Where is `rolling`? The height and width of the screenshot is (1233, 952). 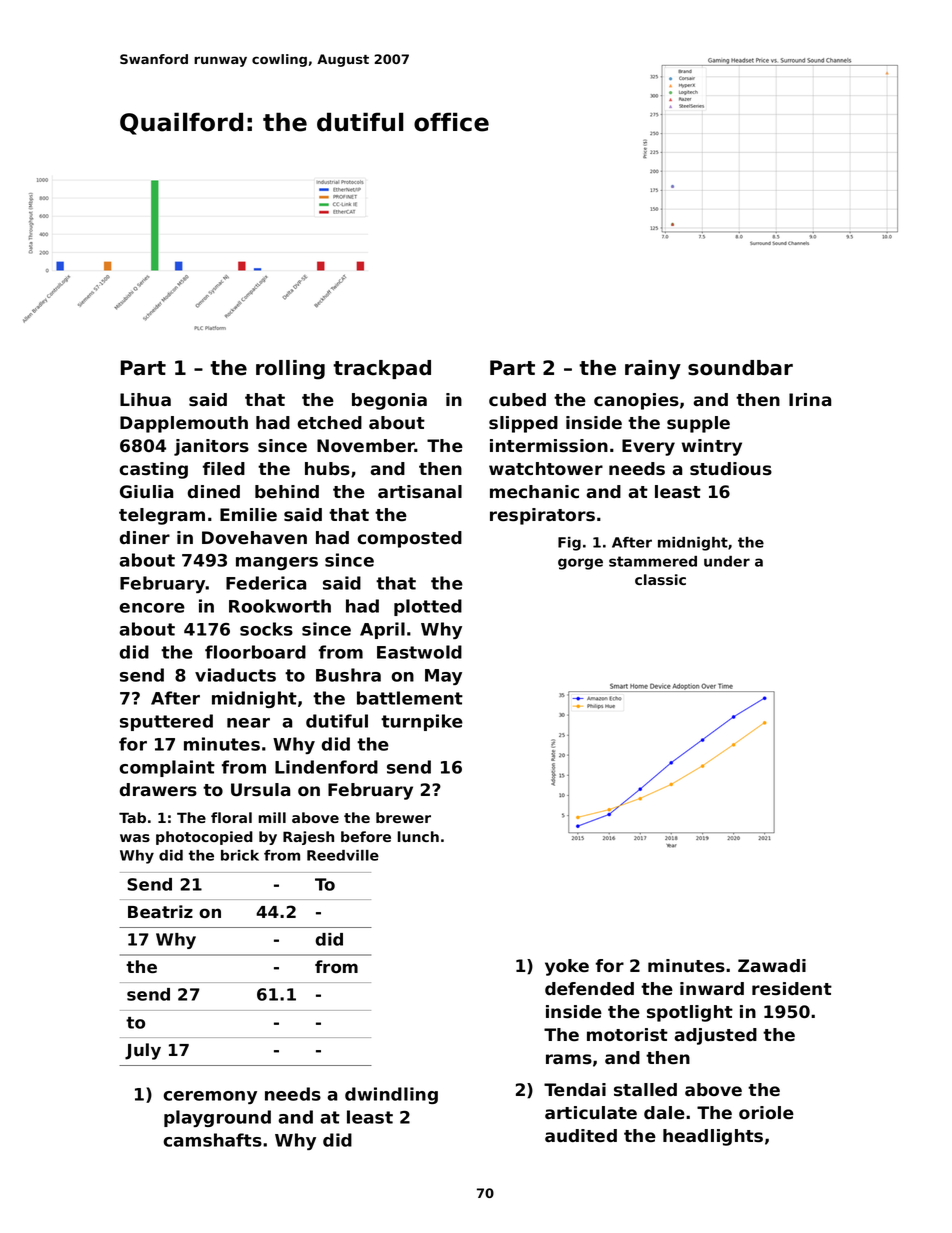 rolling is located at coordinates (290, 370).
